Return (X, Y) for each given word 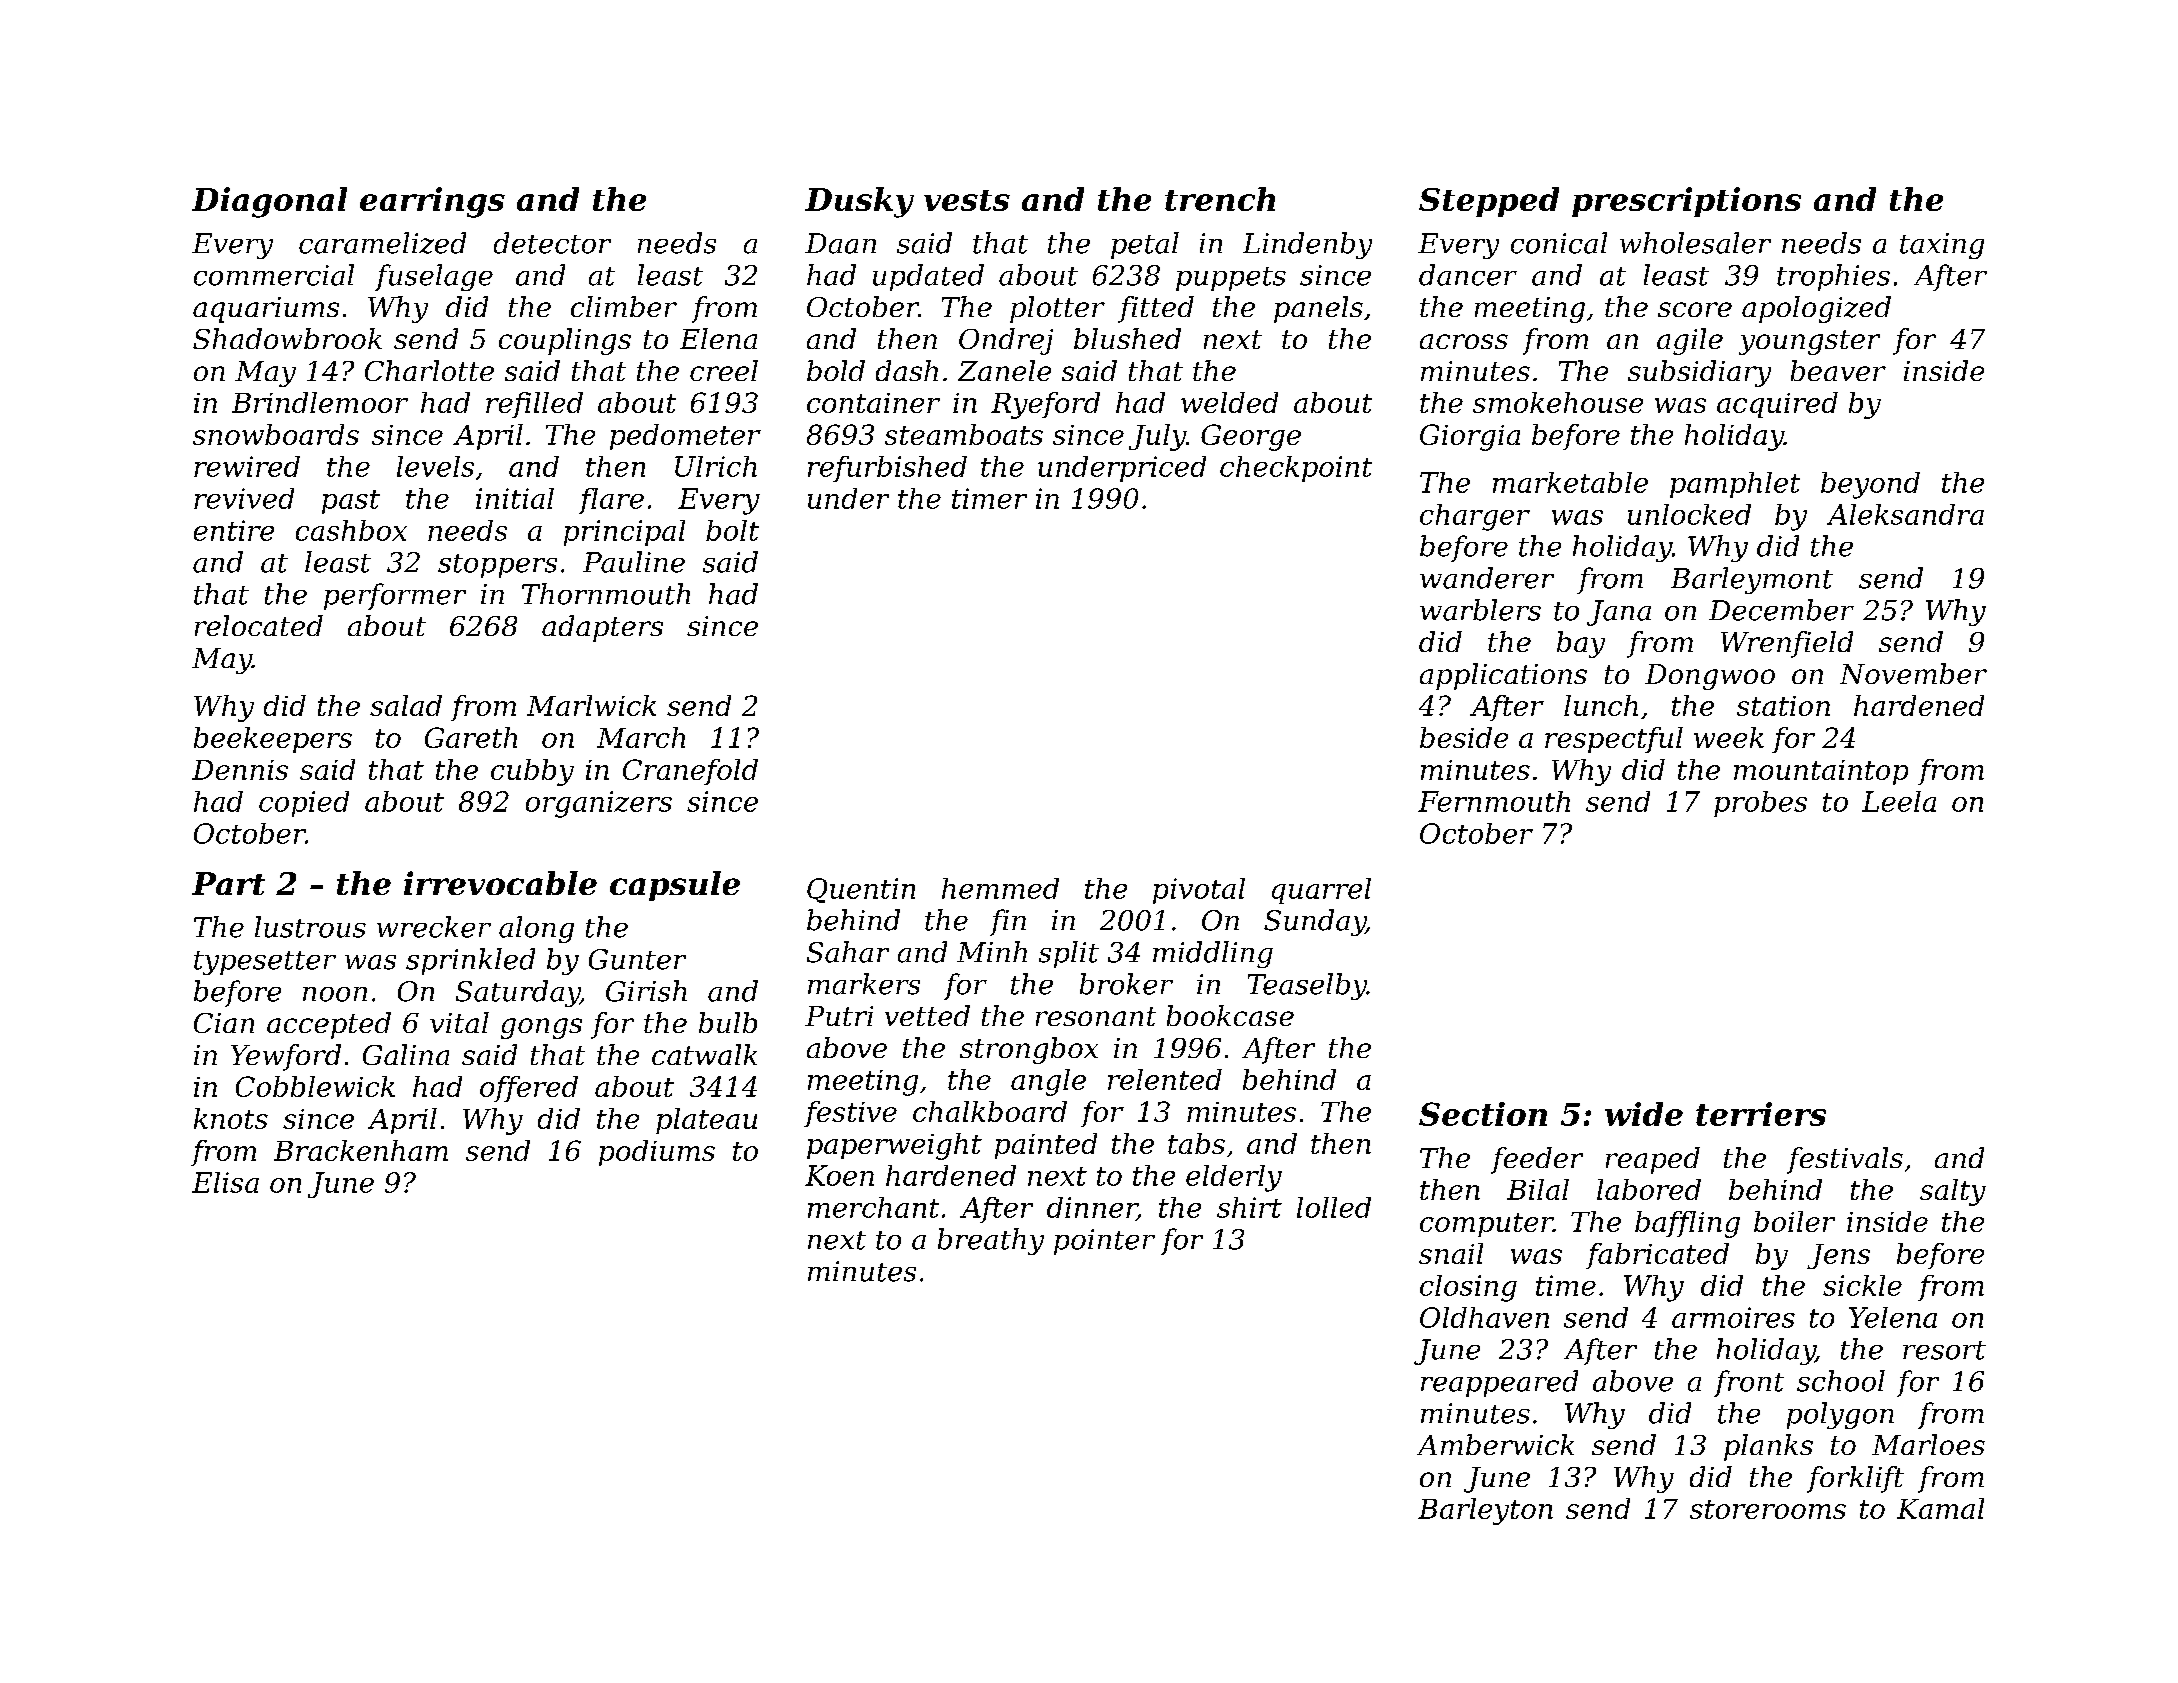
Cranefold (690, 772)
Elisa (225, 1182)
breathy (991, 1241)
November (1913, 673)
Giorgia (1470, 437)
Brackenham (361, 1150)
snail (1451, 1253)
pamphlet (1735, 485)
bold (836, 370)
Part (228, 883)
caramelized (382, 243)
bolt (732, 530)
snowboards (276, 434)
